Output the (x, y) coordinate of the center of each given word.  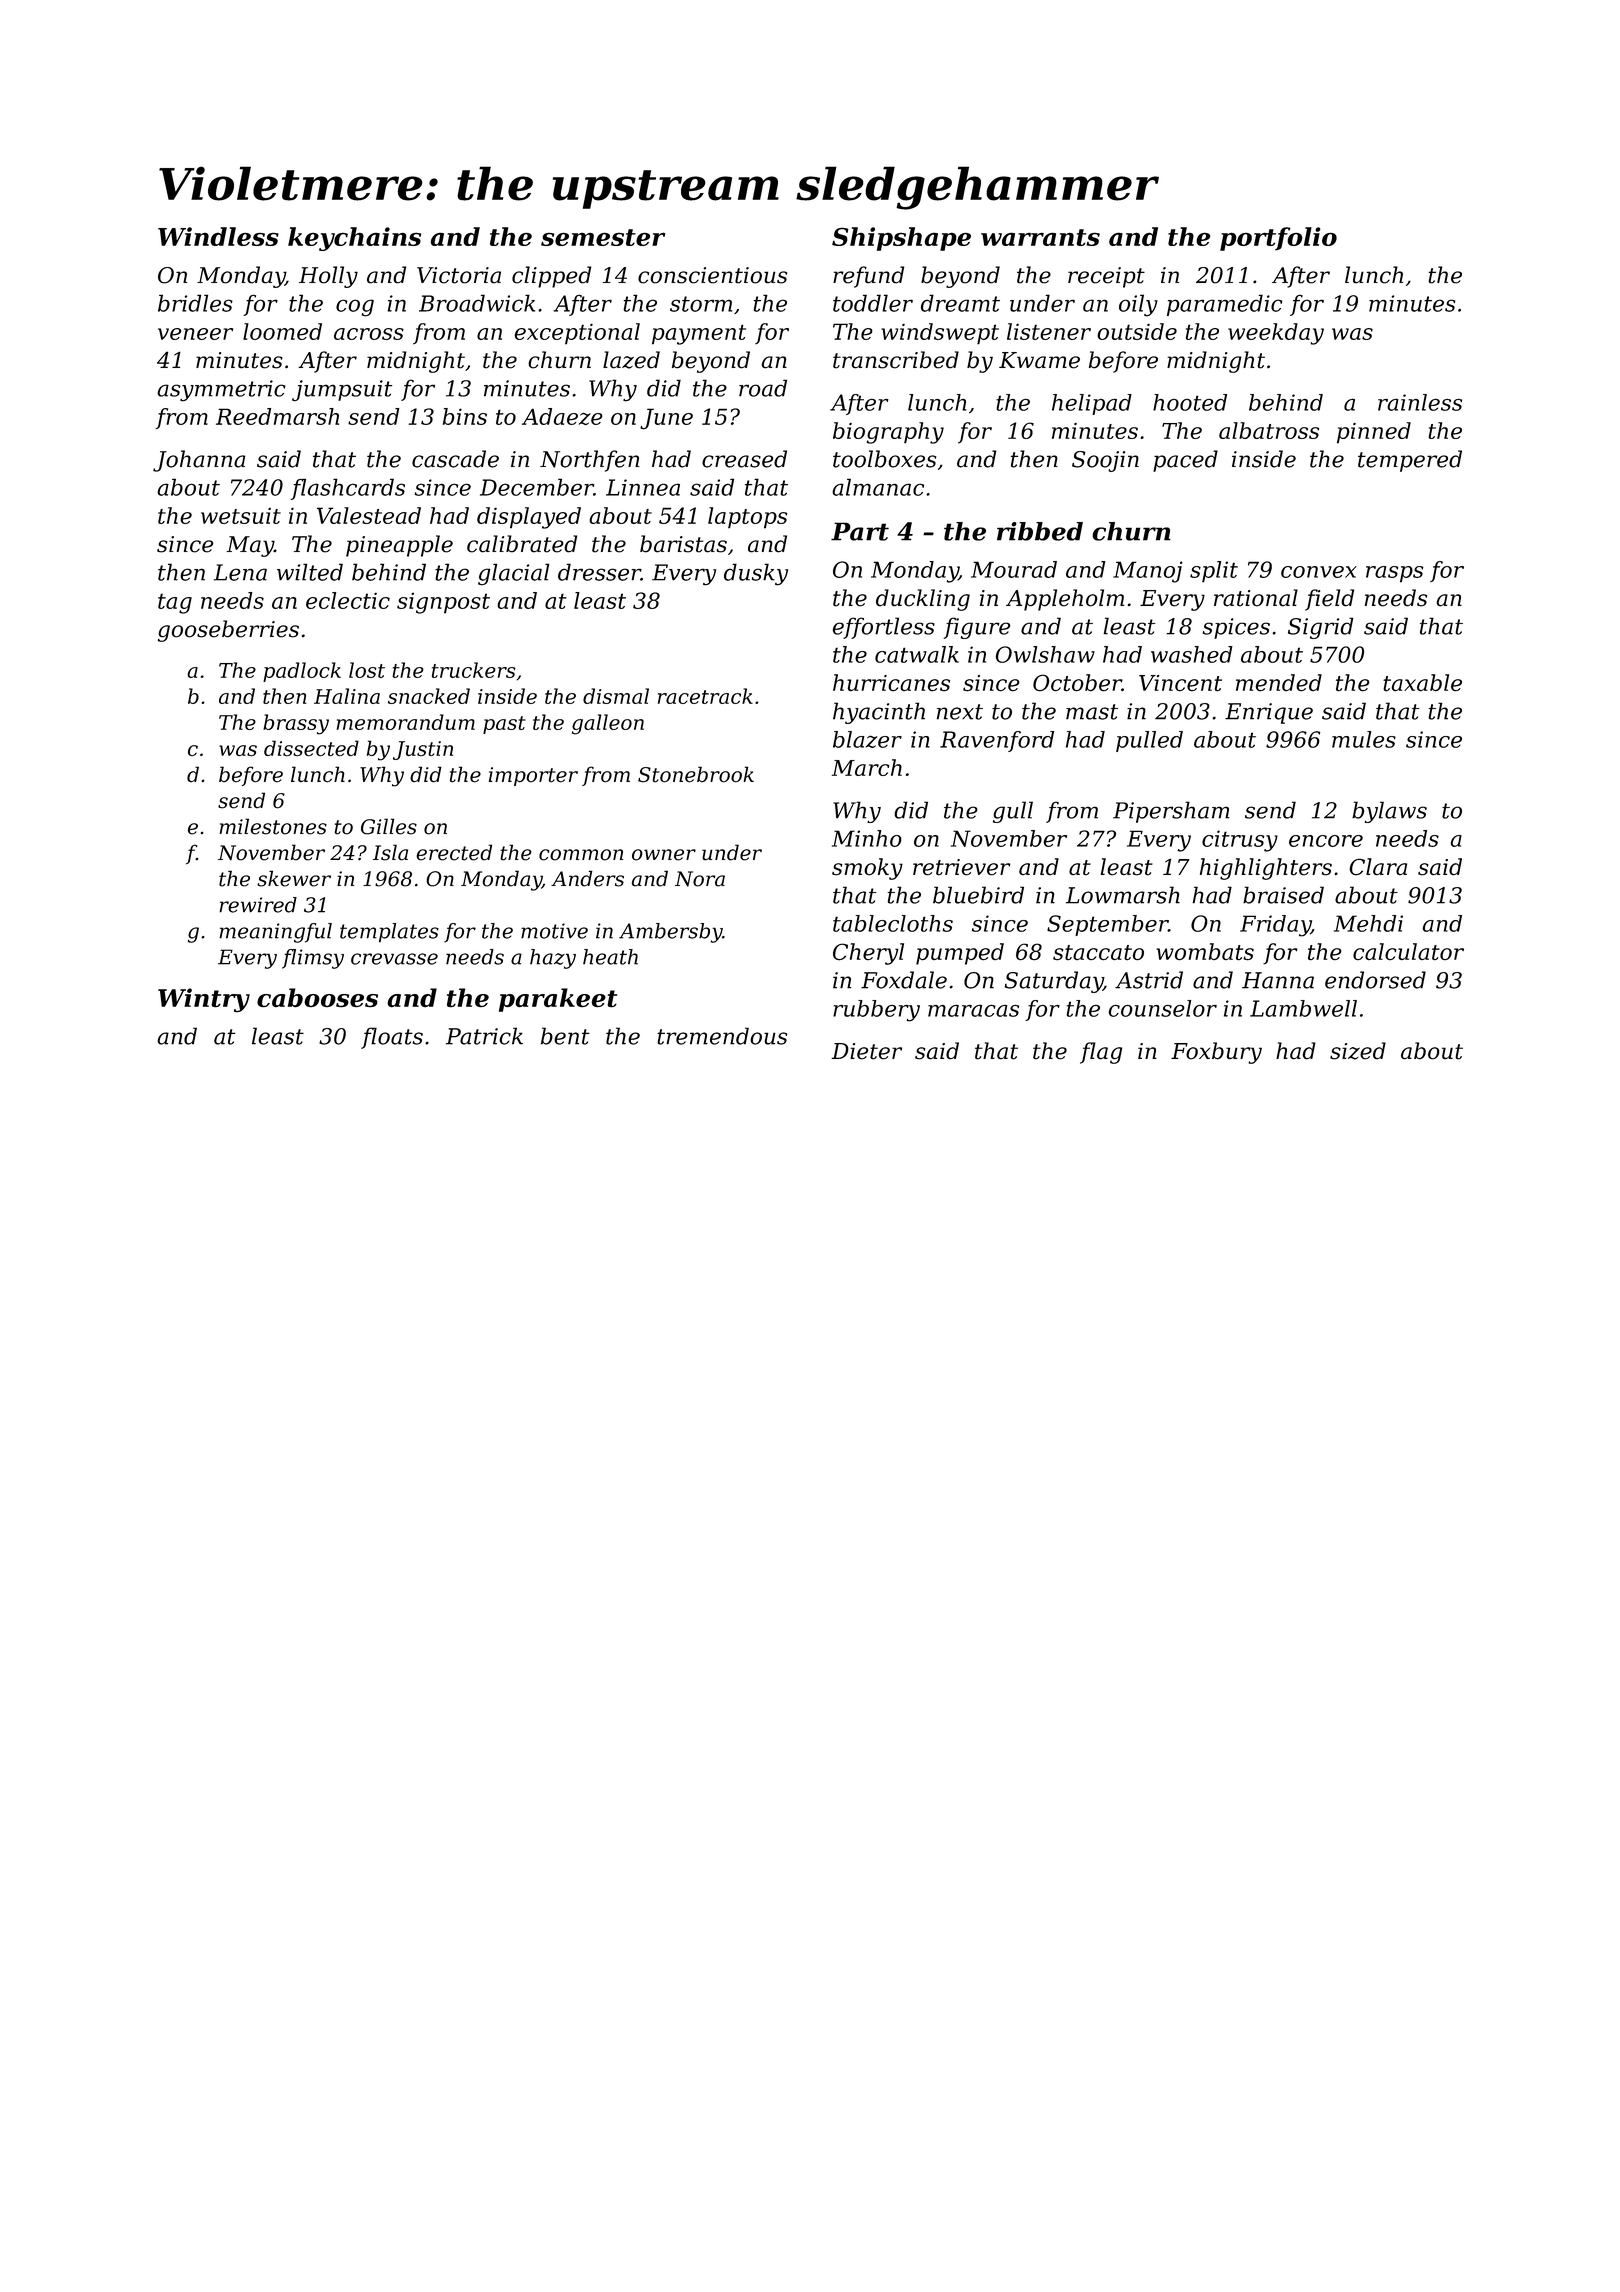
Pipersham (1171, 812)
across (369, 334)
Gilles (389, 826)
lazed (631, 360)
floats (392, 1038)
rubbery (876, 1011)
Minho (867, 838)
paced (1185, 461)
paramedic (1224, 305)
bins (465, 416)
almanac (878, 487)
